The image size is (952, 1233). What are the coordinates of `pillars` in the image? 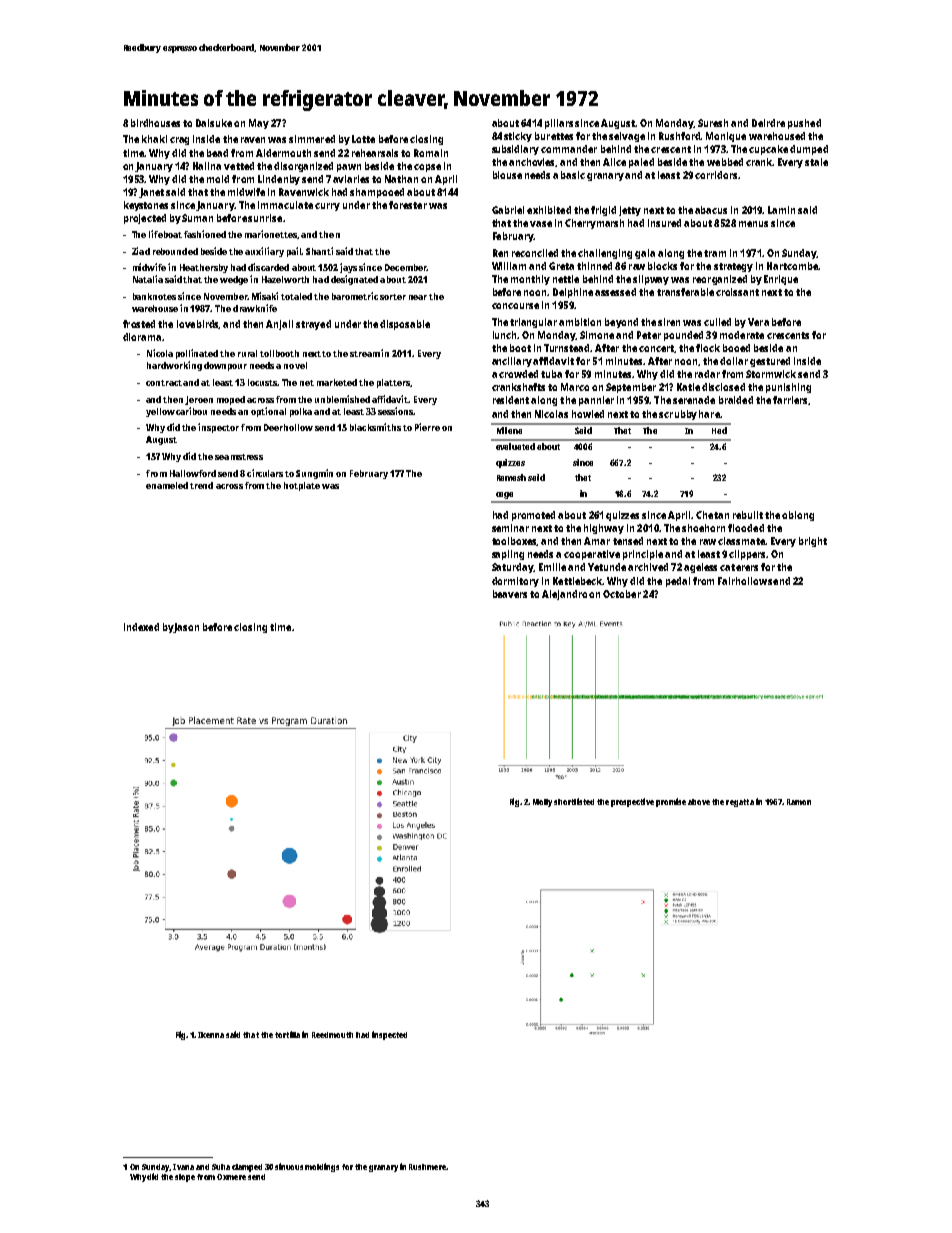 It's located at (559, 124).
